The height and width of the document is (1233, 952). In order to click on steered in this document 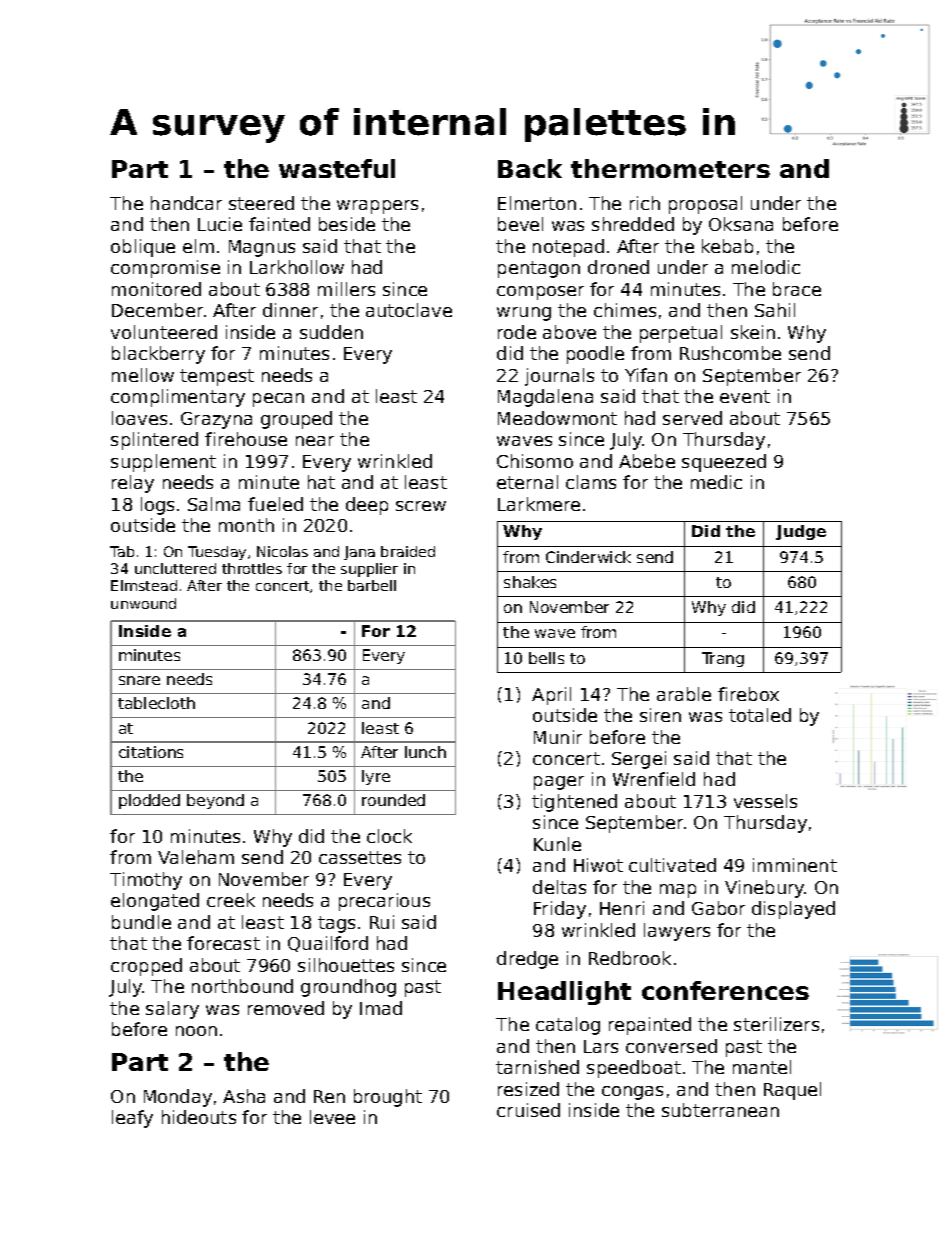, I will do `click(261, 203)`.
